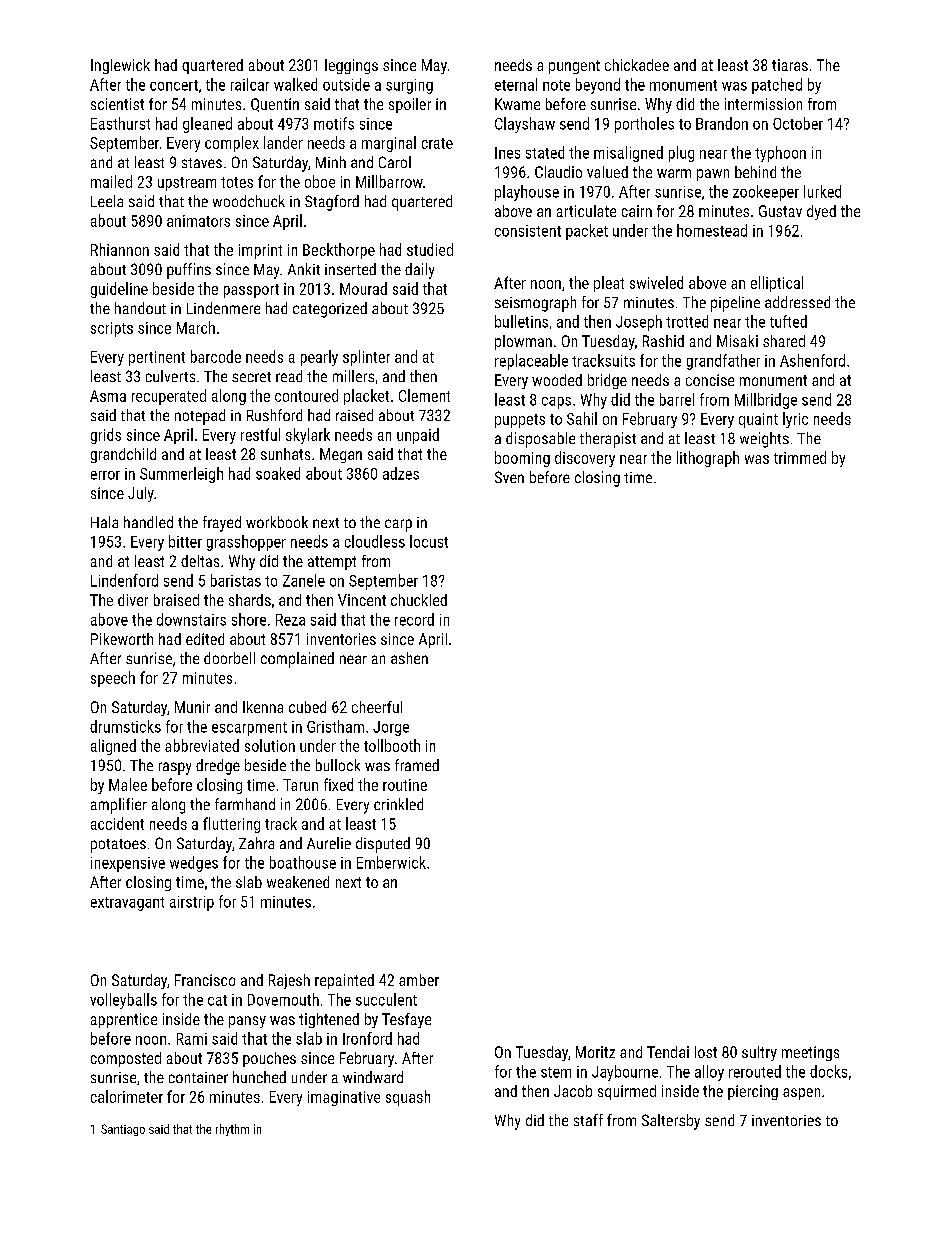 Image resolution: width=952 pixels, height=1233 pixels. What do you see at coordinates (295, 84) in the document?
I see `walked` at bounding box center [295, 84].
